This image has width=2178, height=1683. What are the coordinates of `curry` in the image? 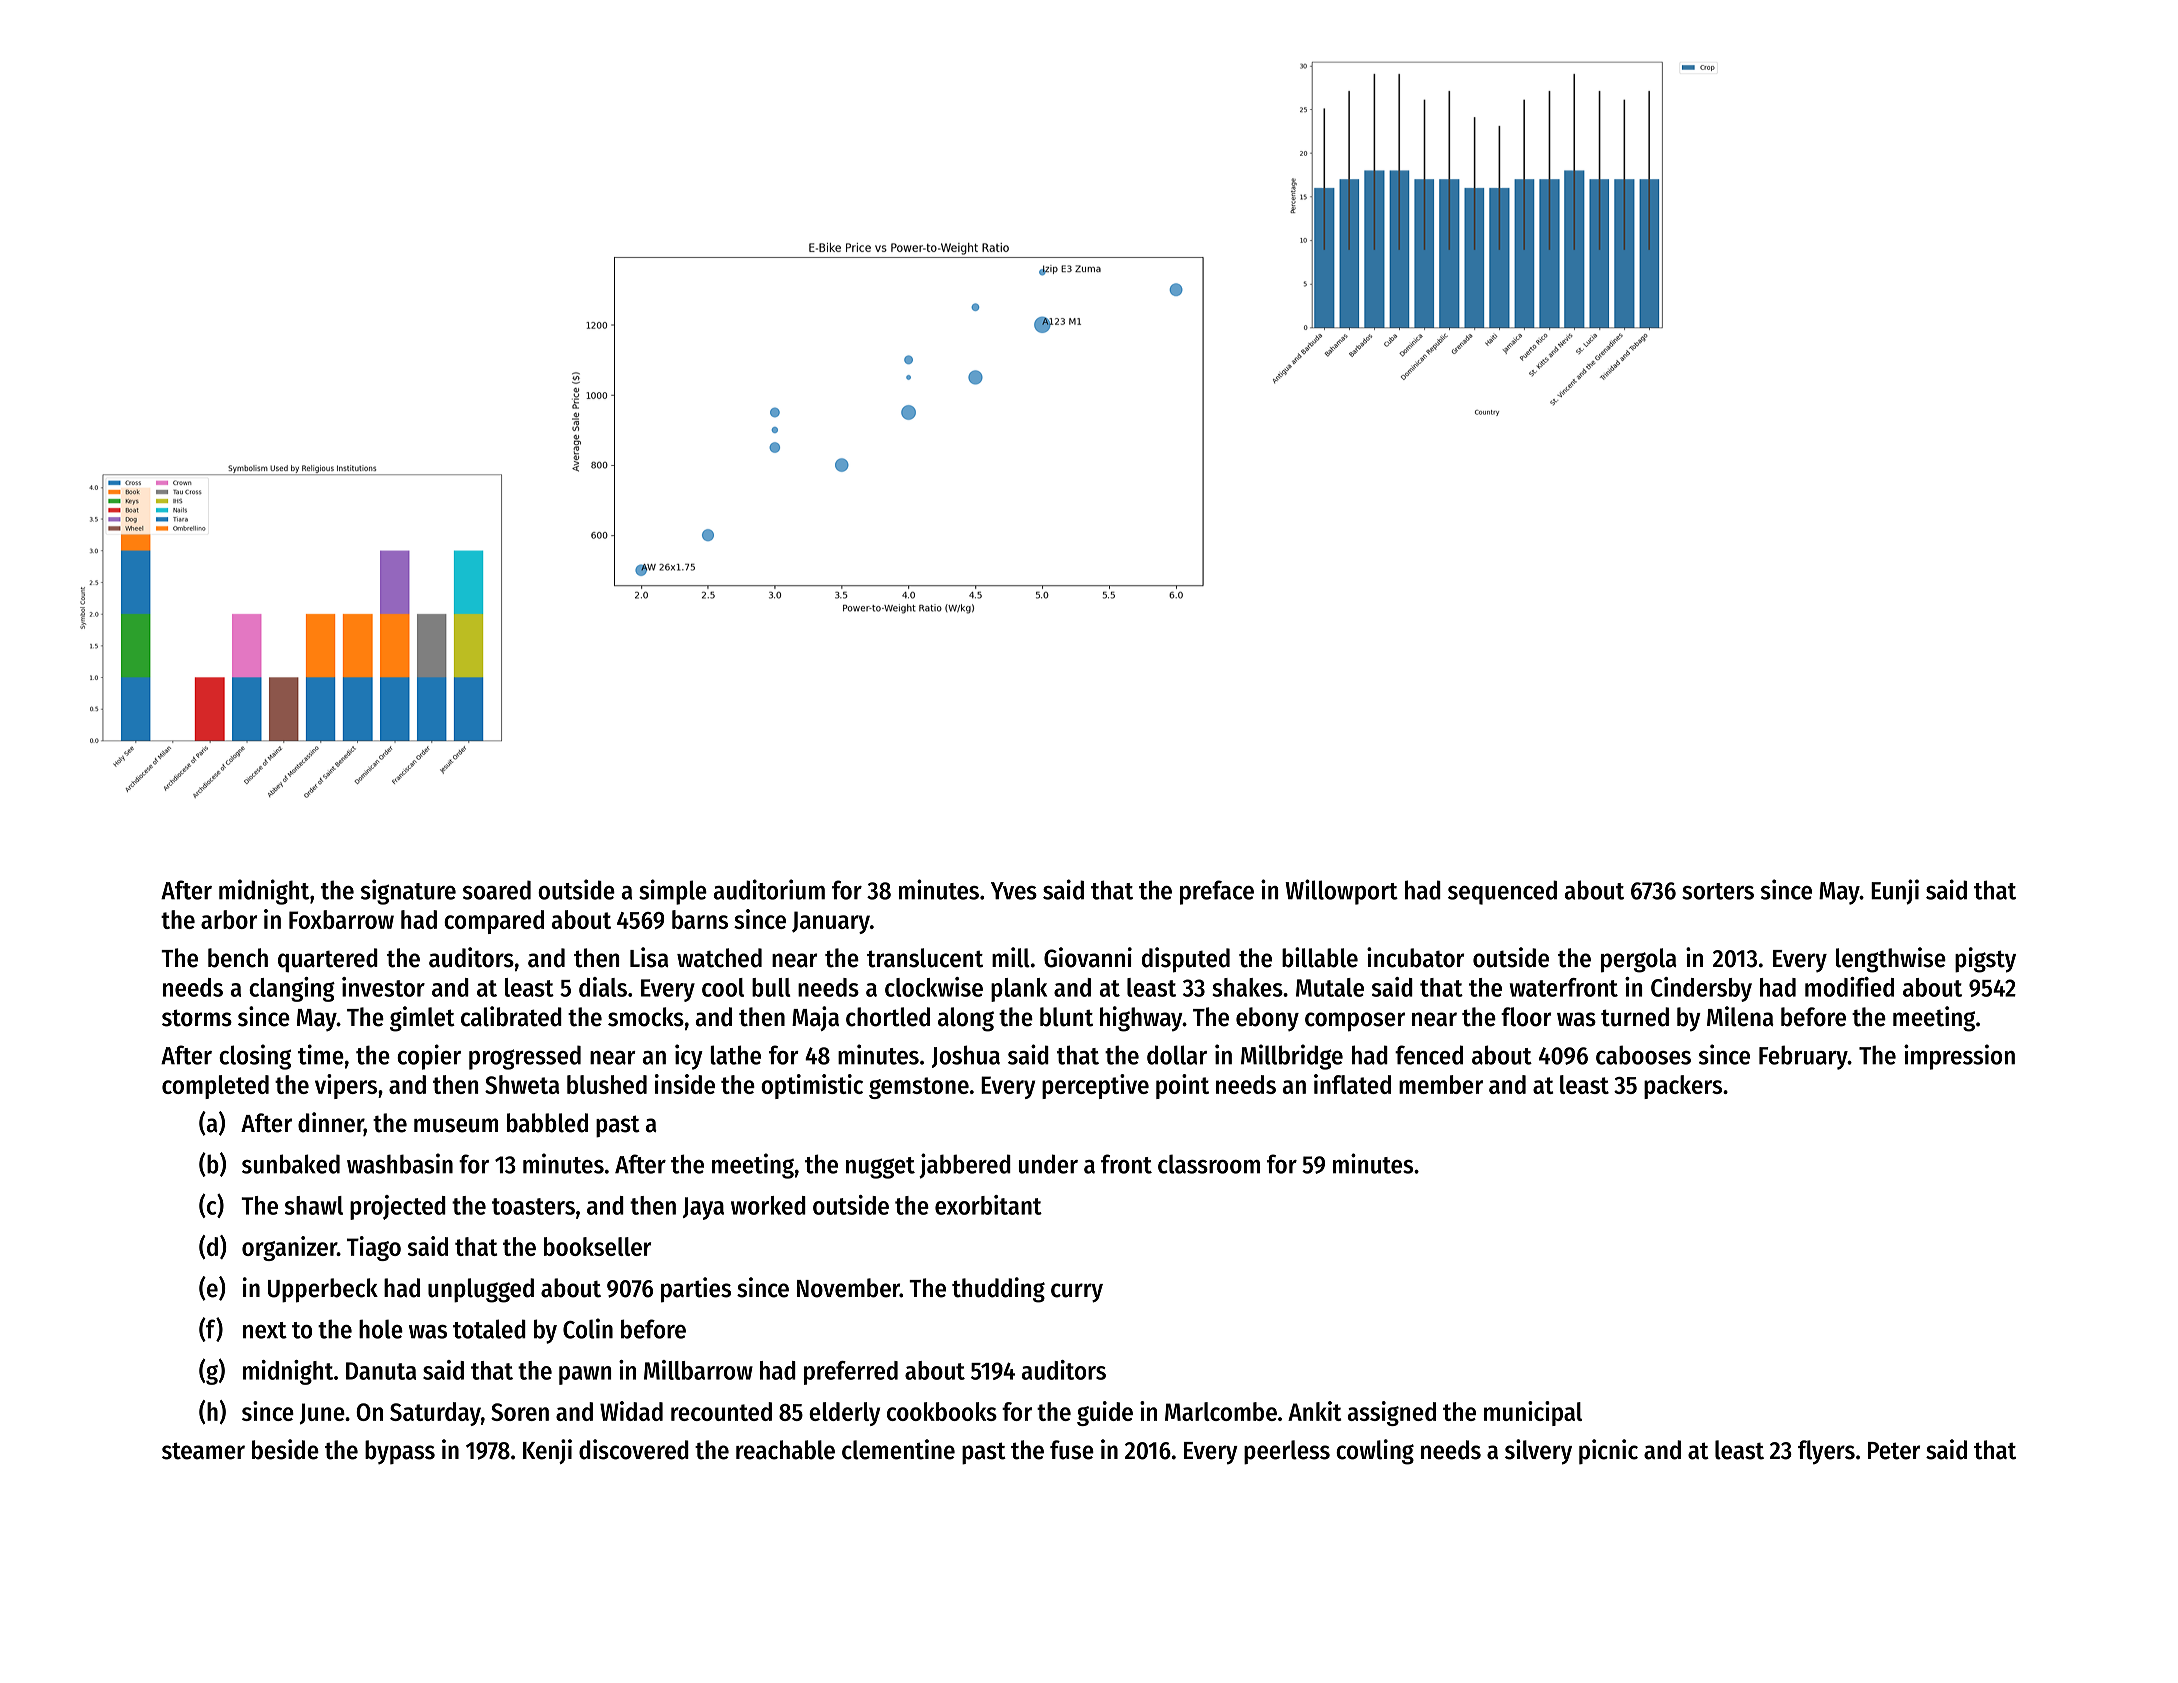 It's located at (1077, 1293).
